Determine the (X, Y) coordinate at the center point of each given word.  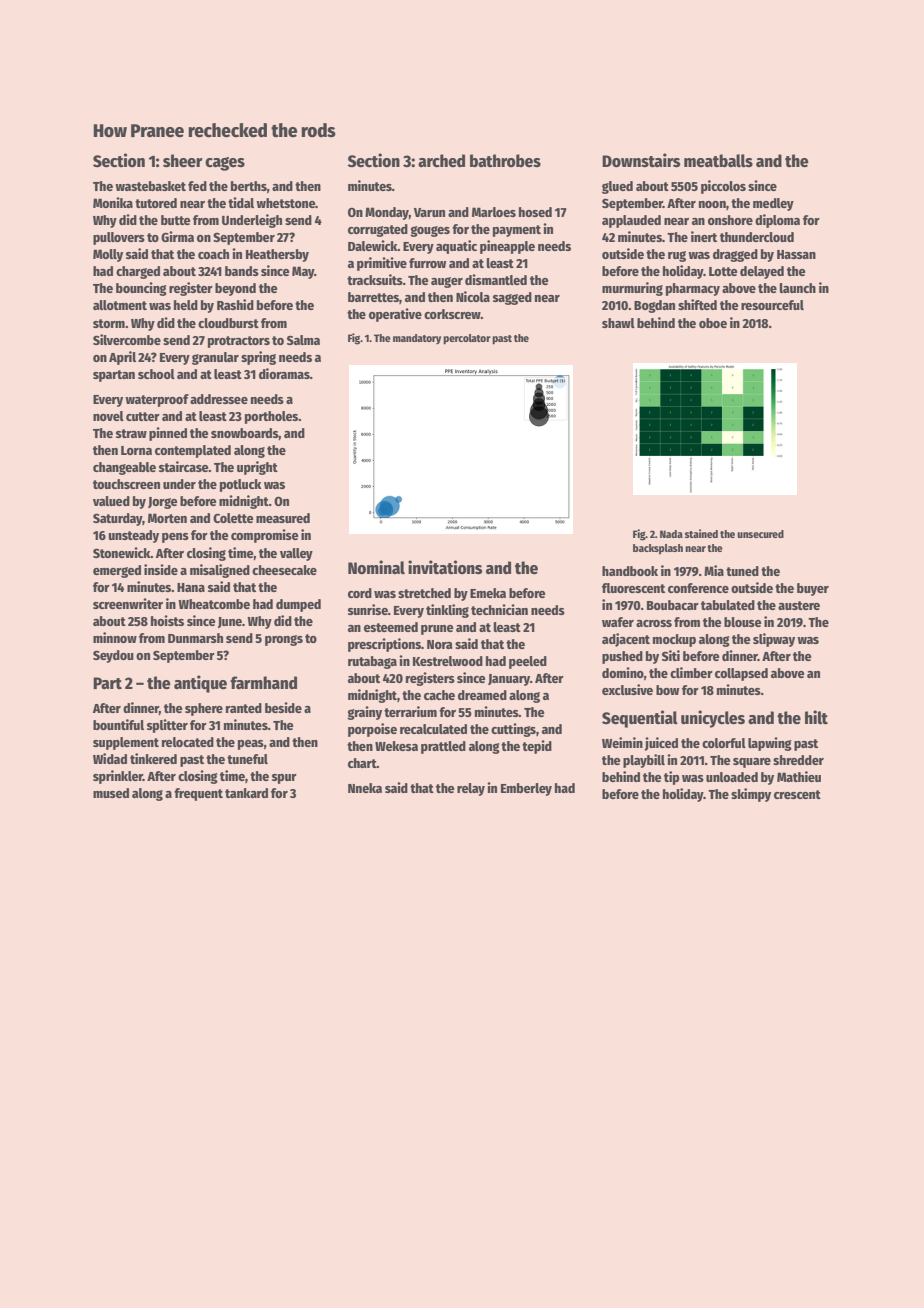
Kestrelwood (448, 661)
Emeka (488, 593)
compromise (265, 536)
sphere (204, 709)
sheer (183, 161)
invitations (445, 567)
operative (395, 315)
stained (701, 533)
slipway (774, 640)
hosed (535, 212)
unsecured (760, 534)
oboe (713, 323)
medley (773, 204)
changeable (124, 468)
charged (138, 272)
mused (111, 793)
